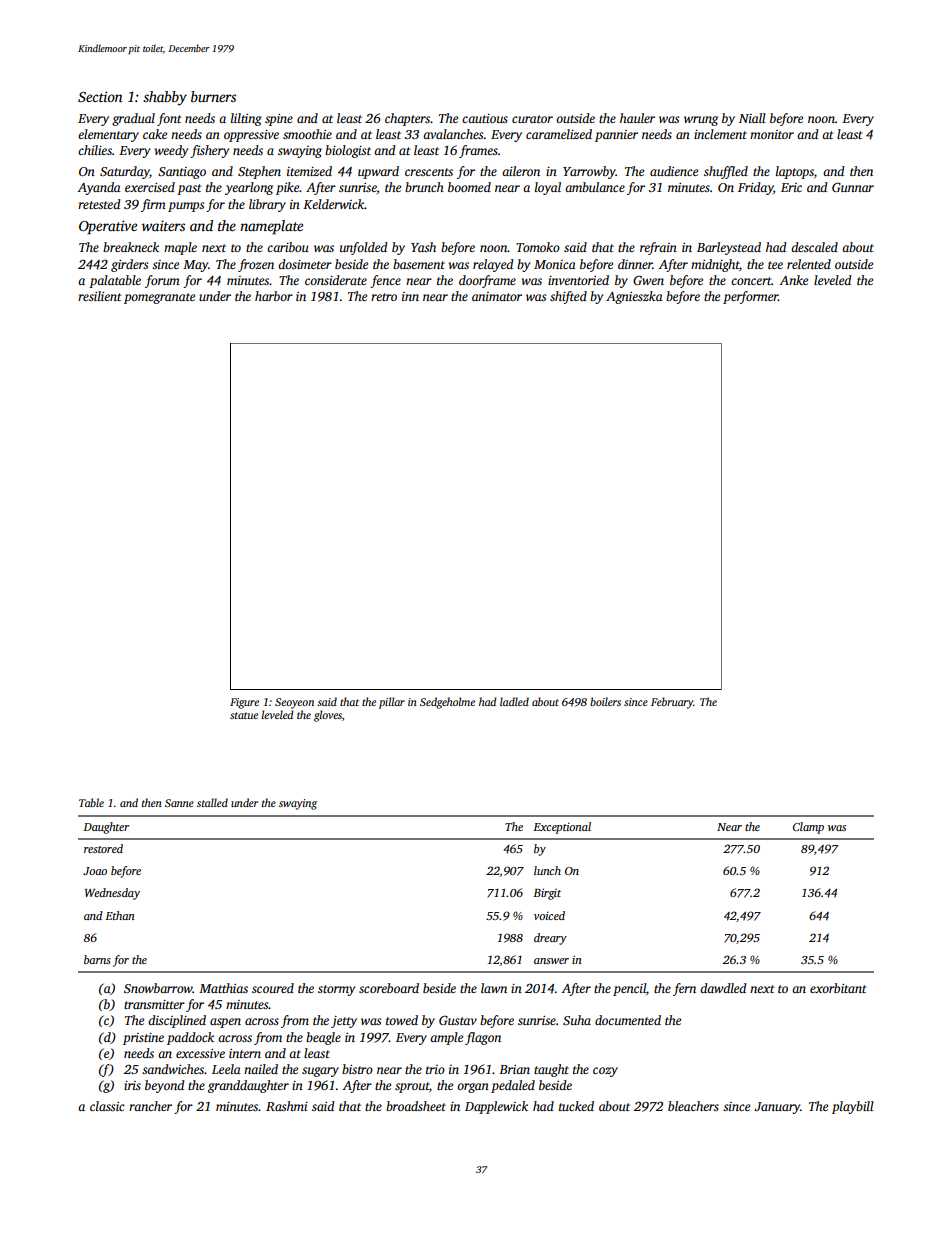  I want to click on Wednesday, so click(112, 894).
